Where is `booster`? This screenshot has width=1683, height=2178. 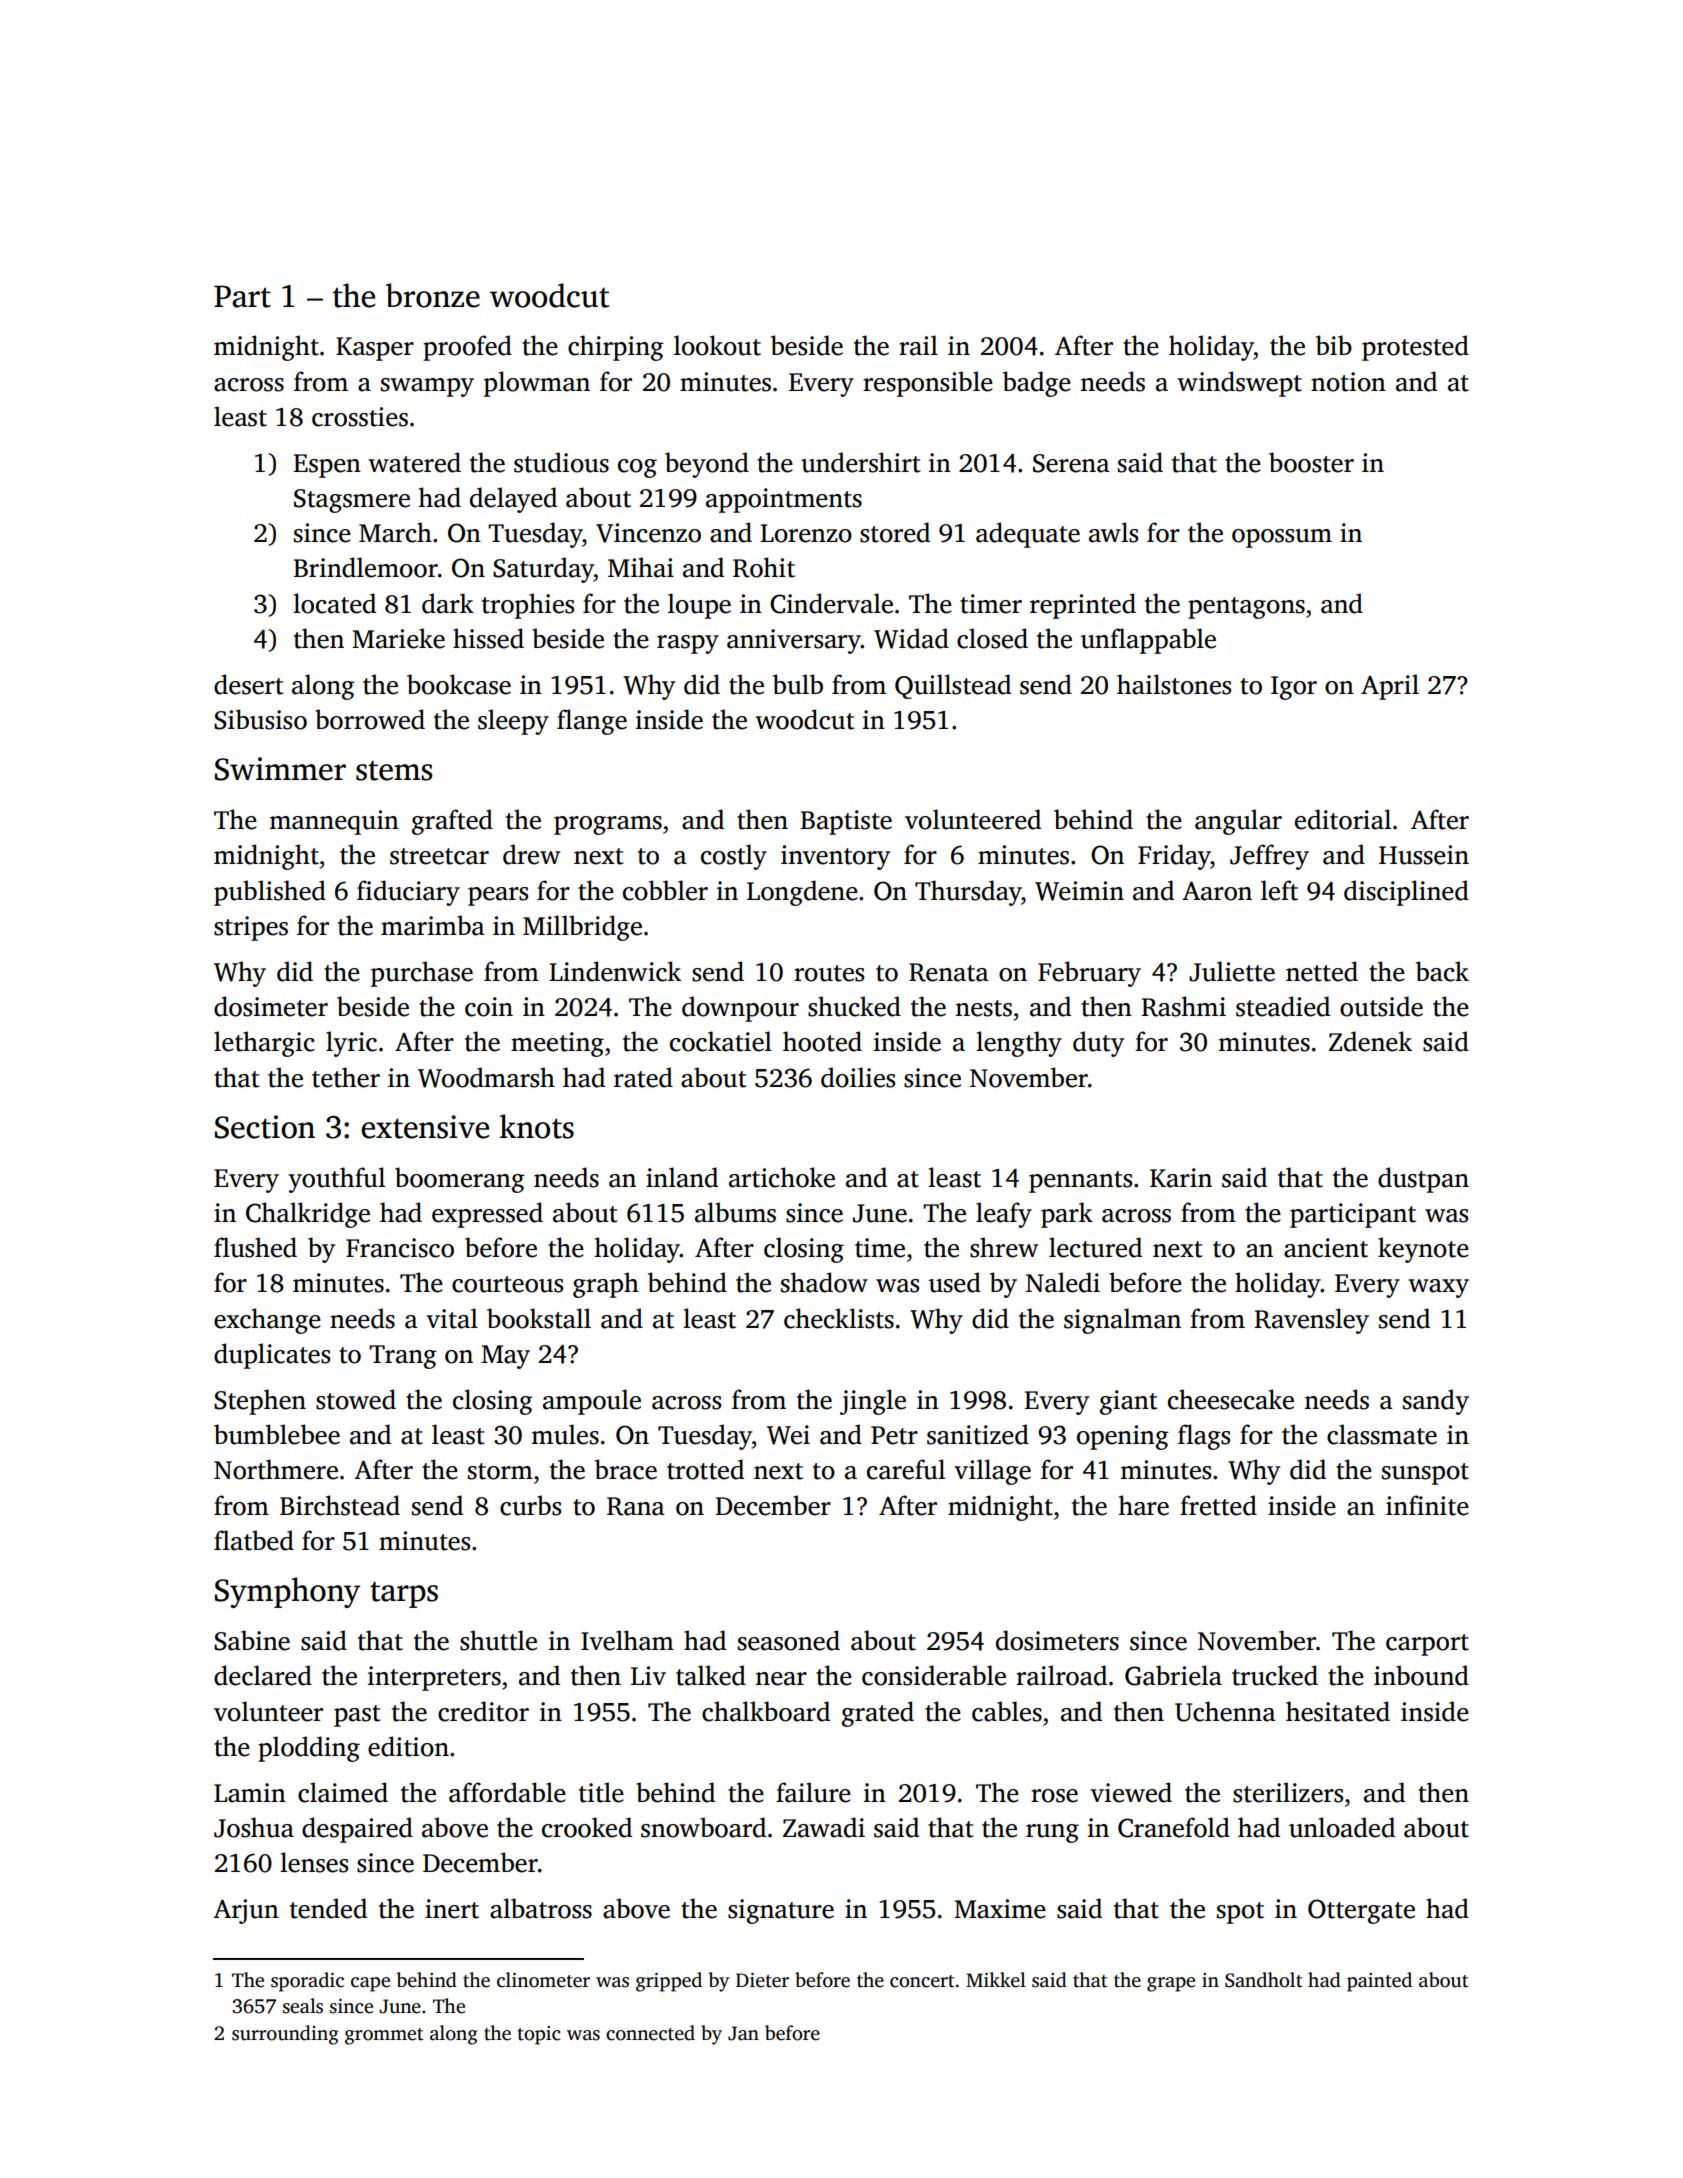
booster is located at coordinates (1311, 462).
